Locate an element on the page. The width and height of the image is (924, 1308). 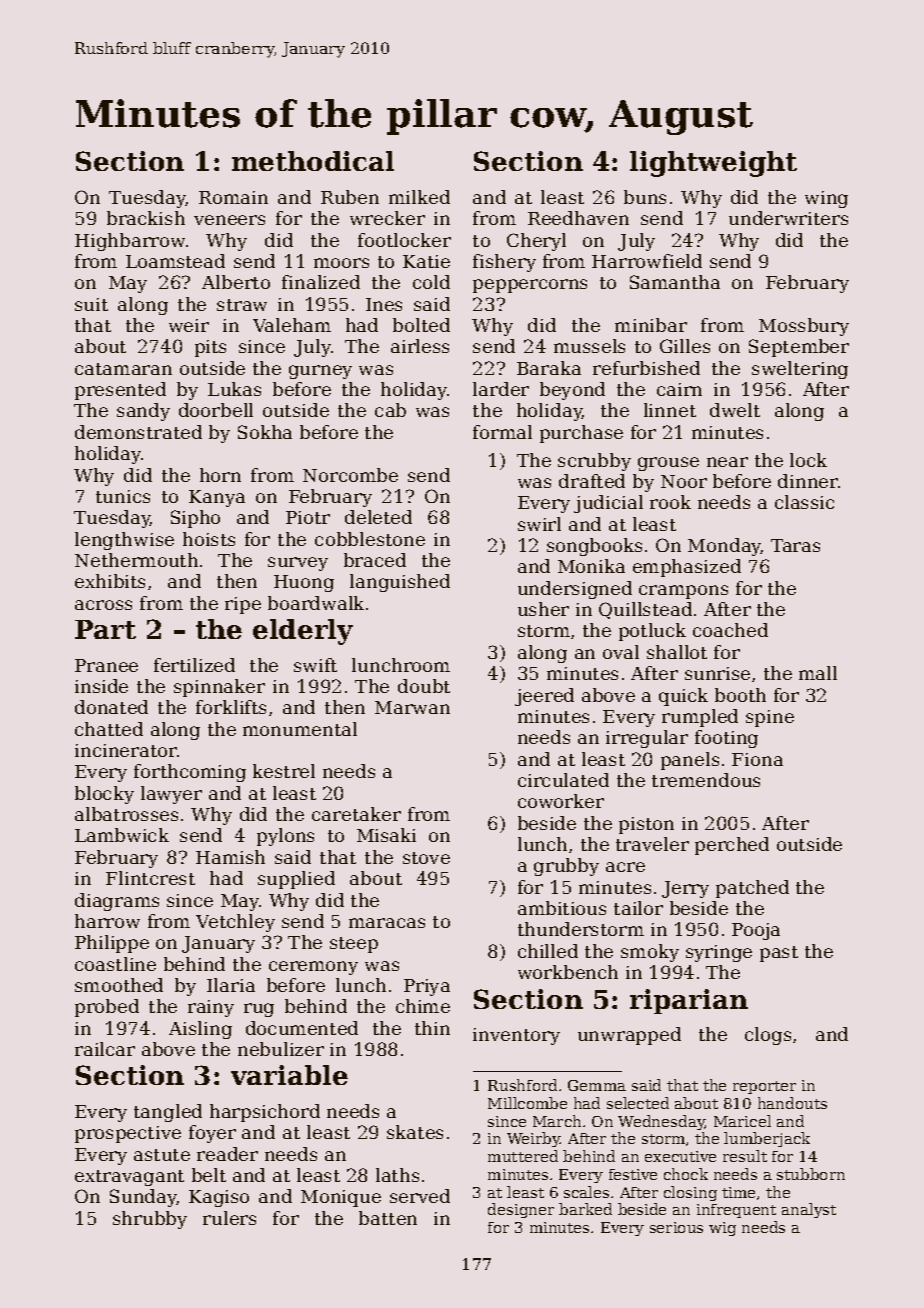
nebulizer is located at coordinates (281, 1049).
